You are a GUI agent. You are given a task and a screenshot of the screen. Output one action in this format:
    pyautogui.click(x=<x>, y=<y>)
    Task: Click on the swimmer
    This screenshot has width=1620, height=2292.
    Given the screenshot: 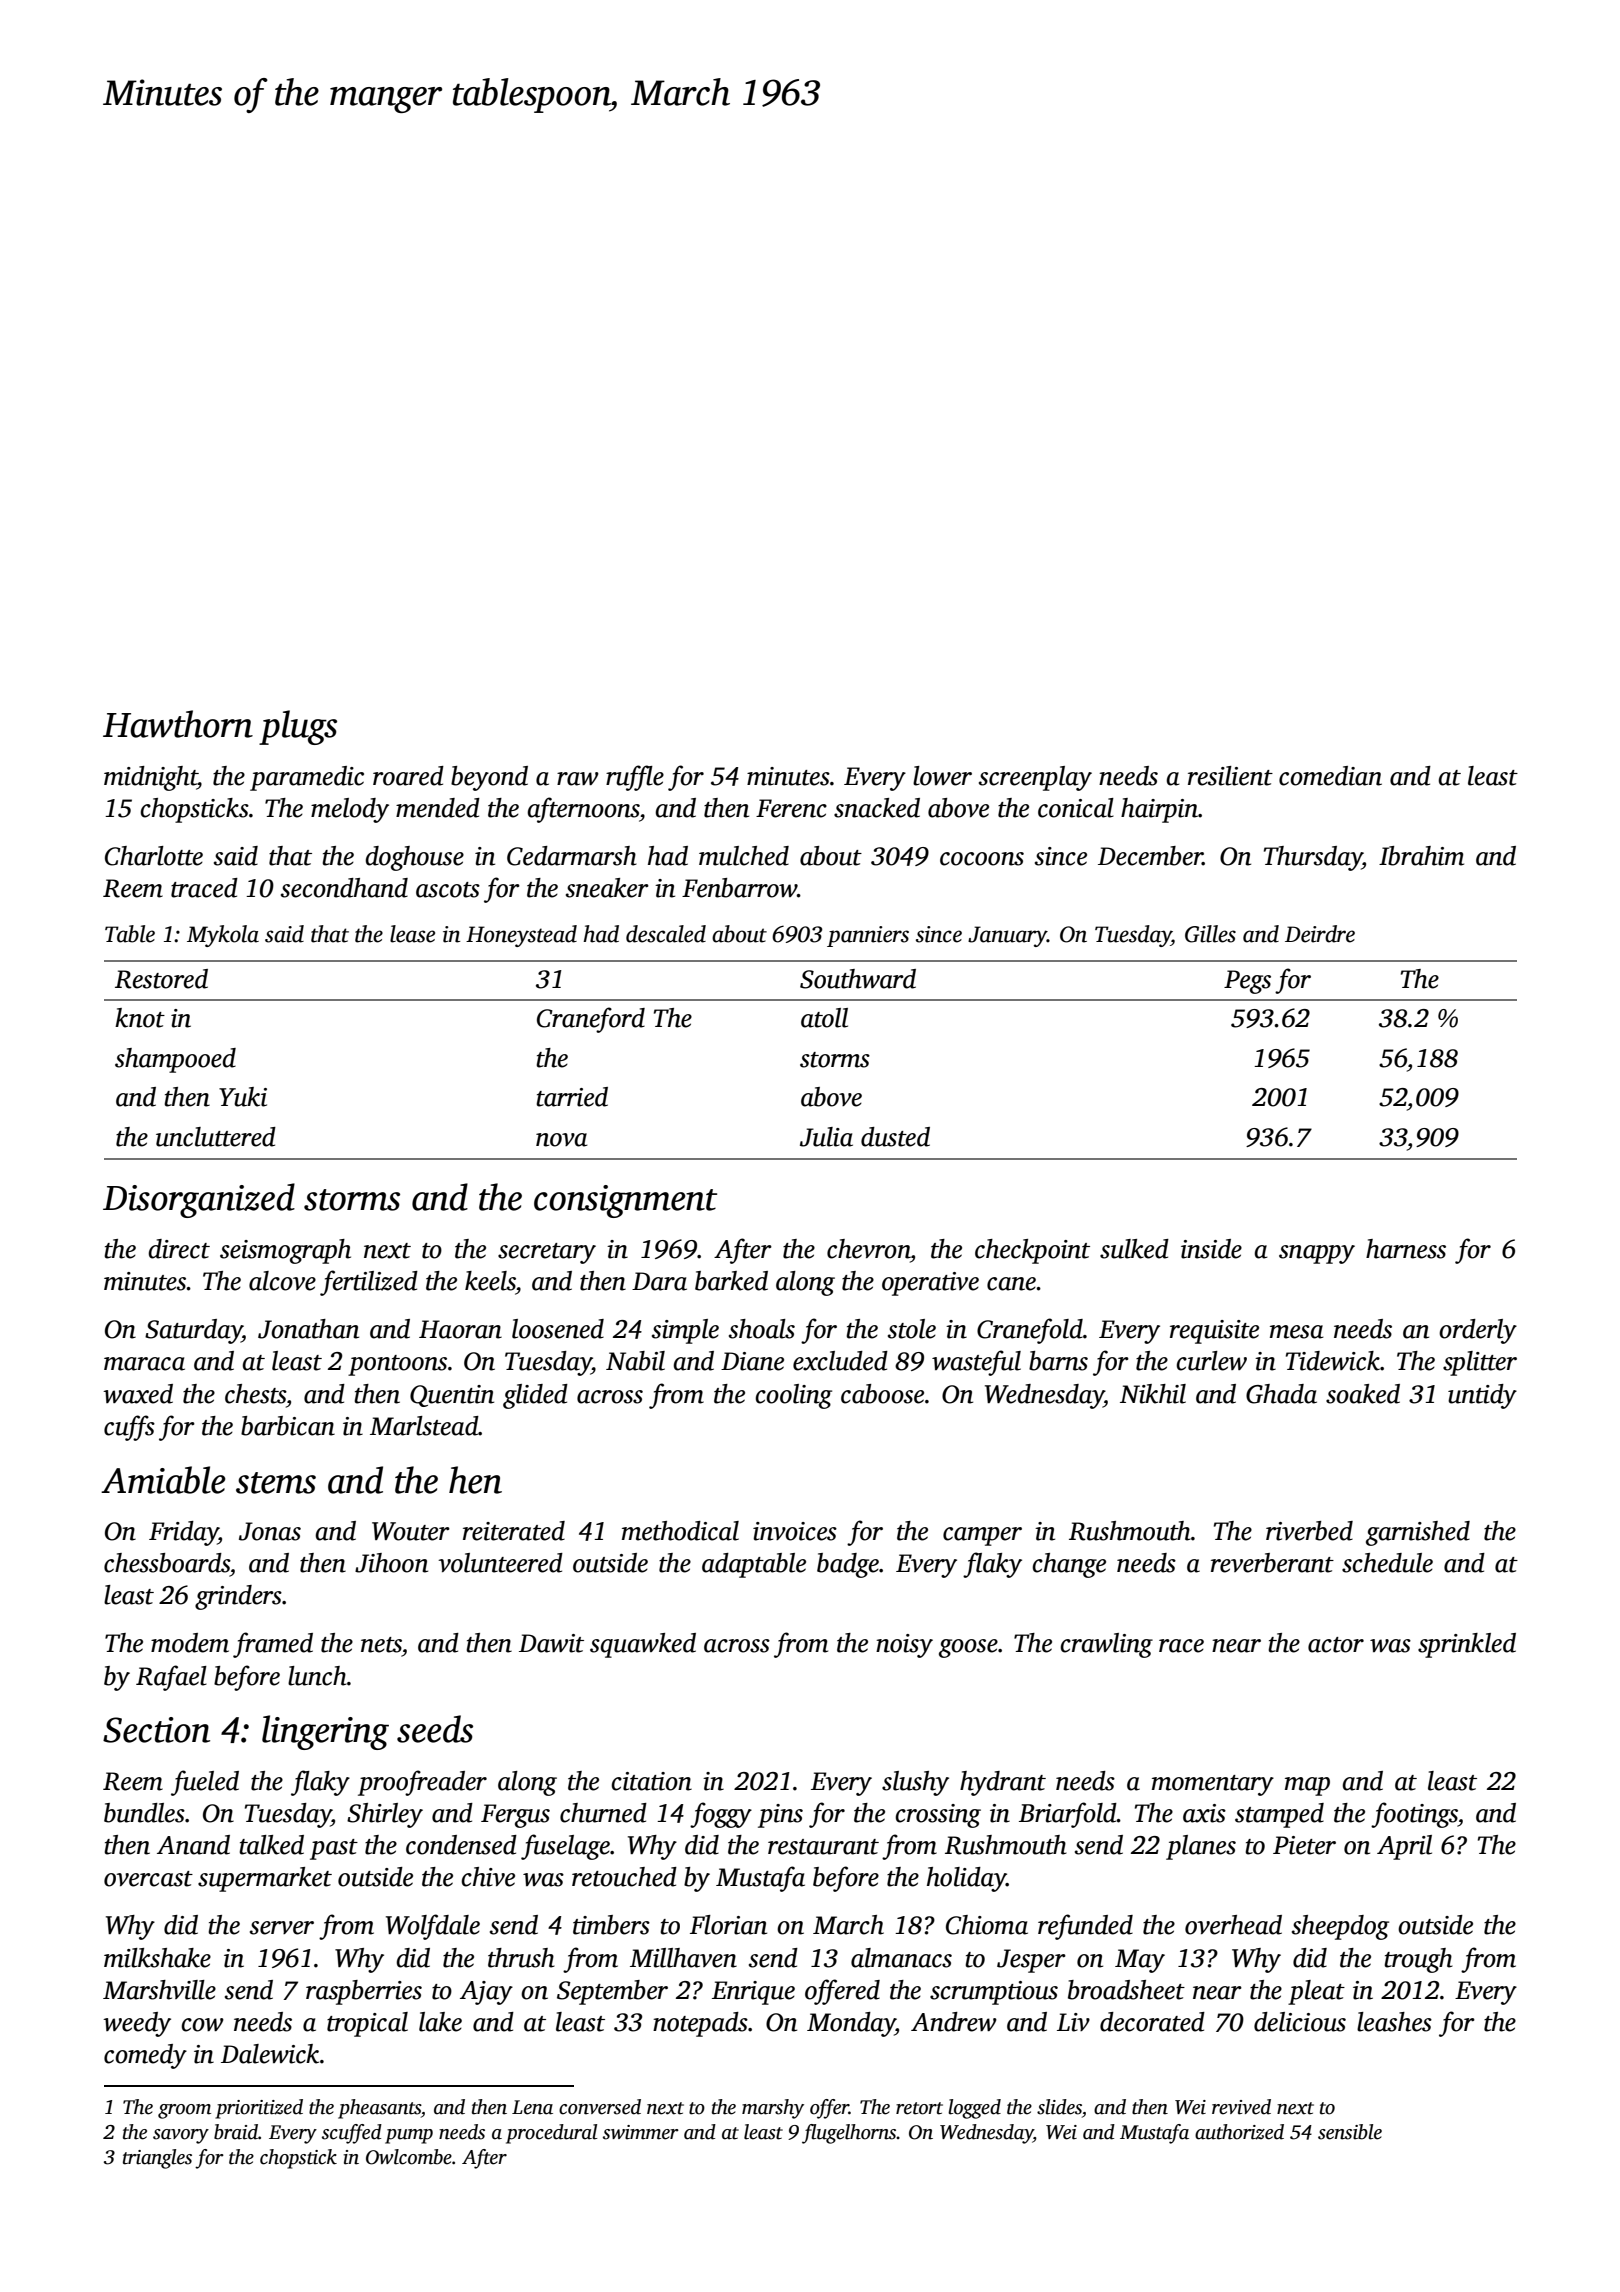 What is the action you would take?
    pyautogui.click(x=641, y=2132)
